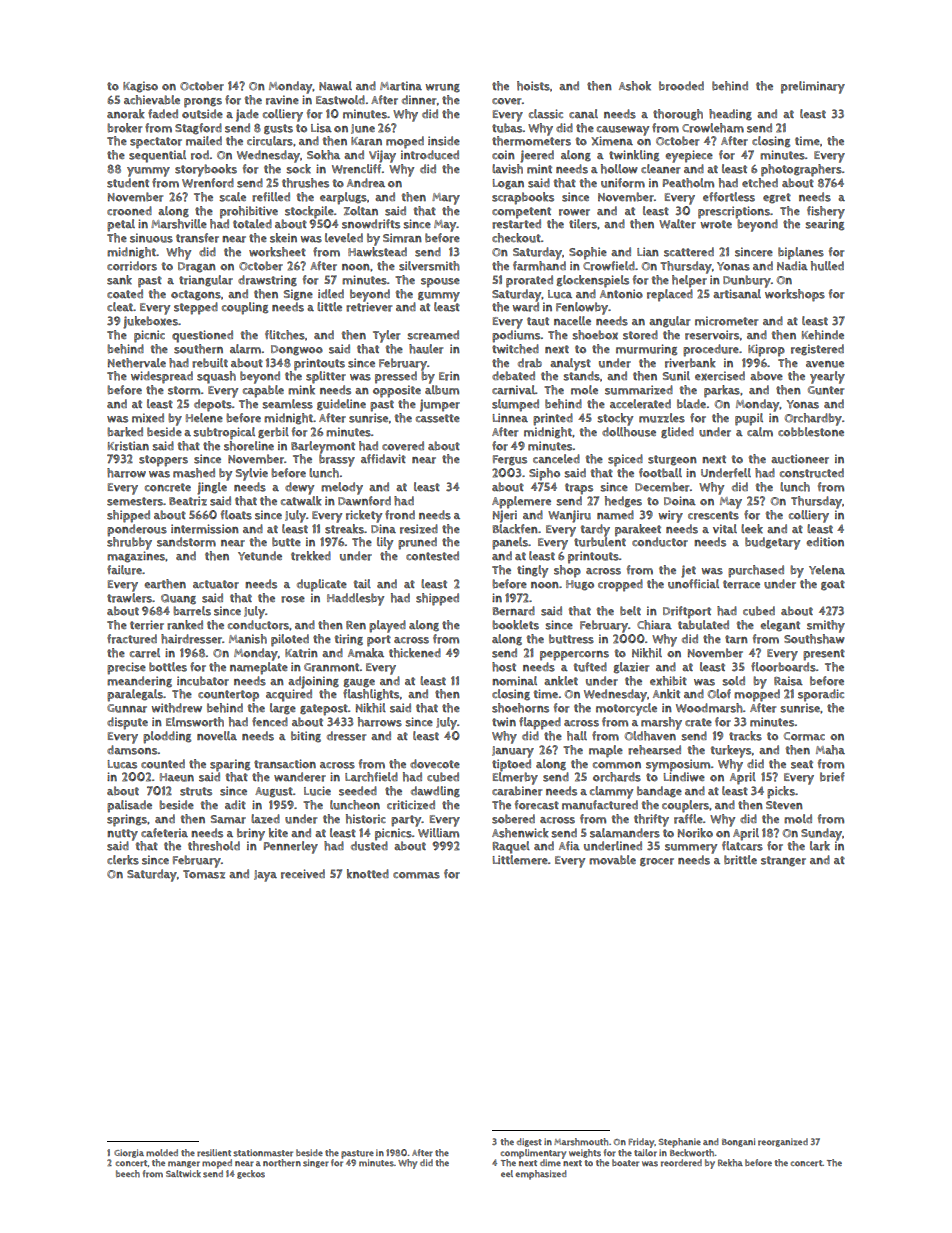 This document has height=1233, width=952. I want to click on played, so click(387, 626).
